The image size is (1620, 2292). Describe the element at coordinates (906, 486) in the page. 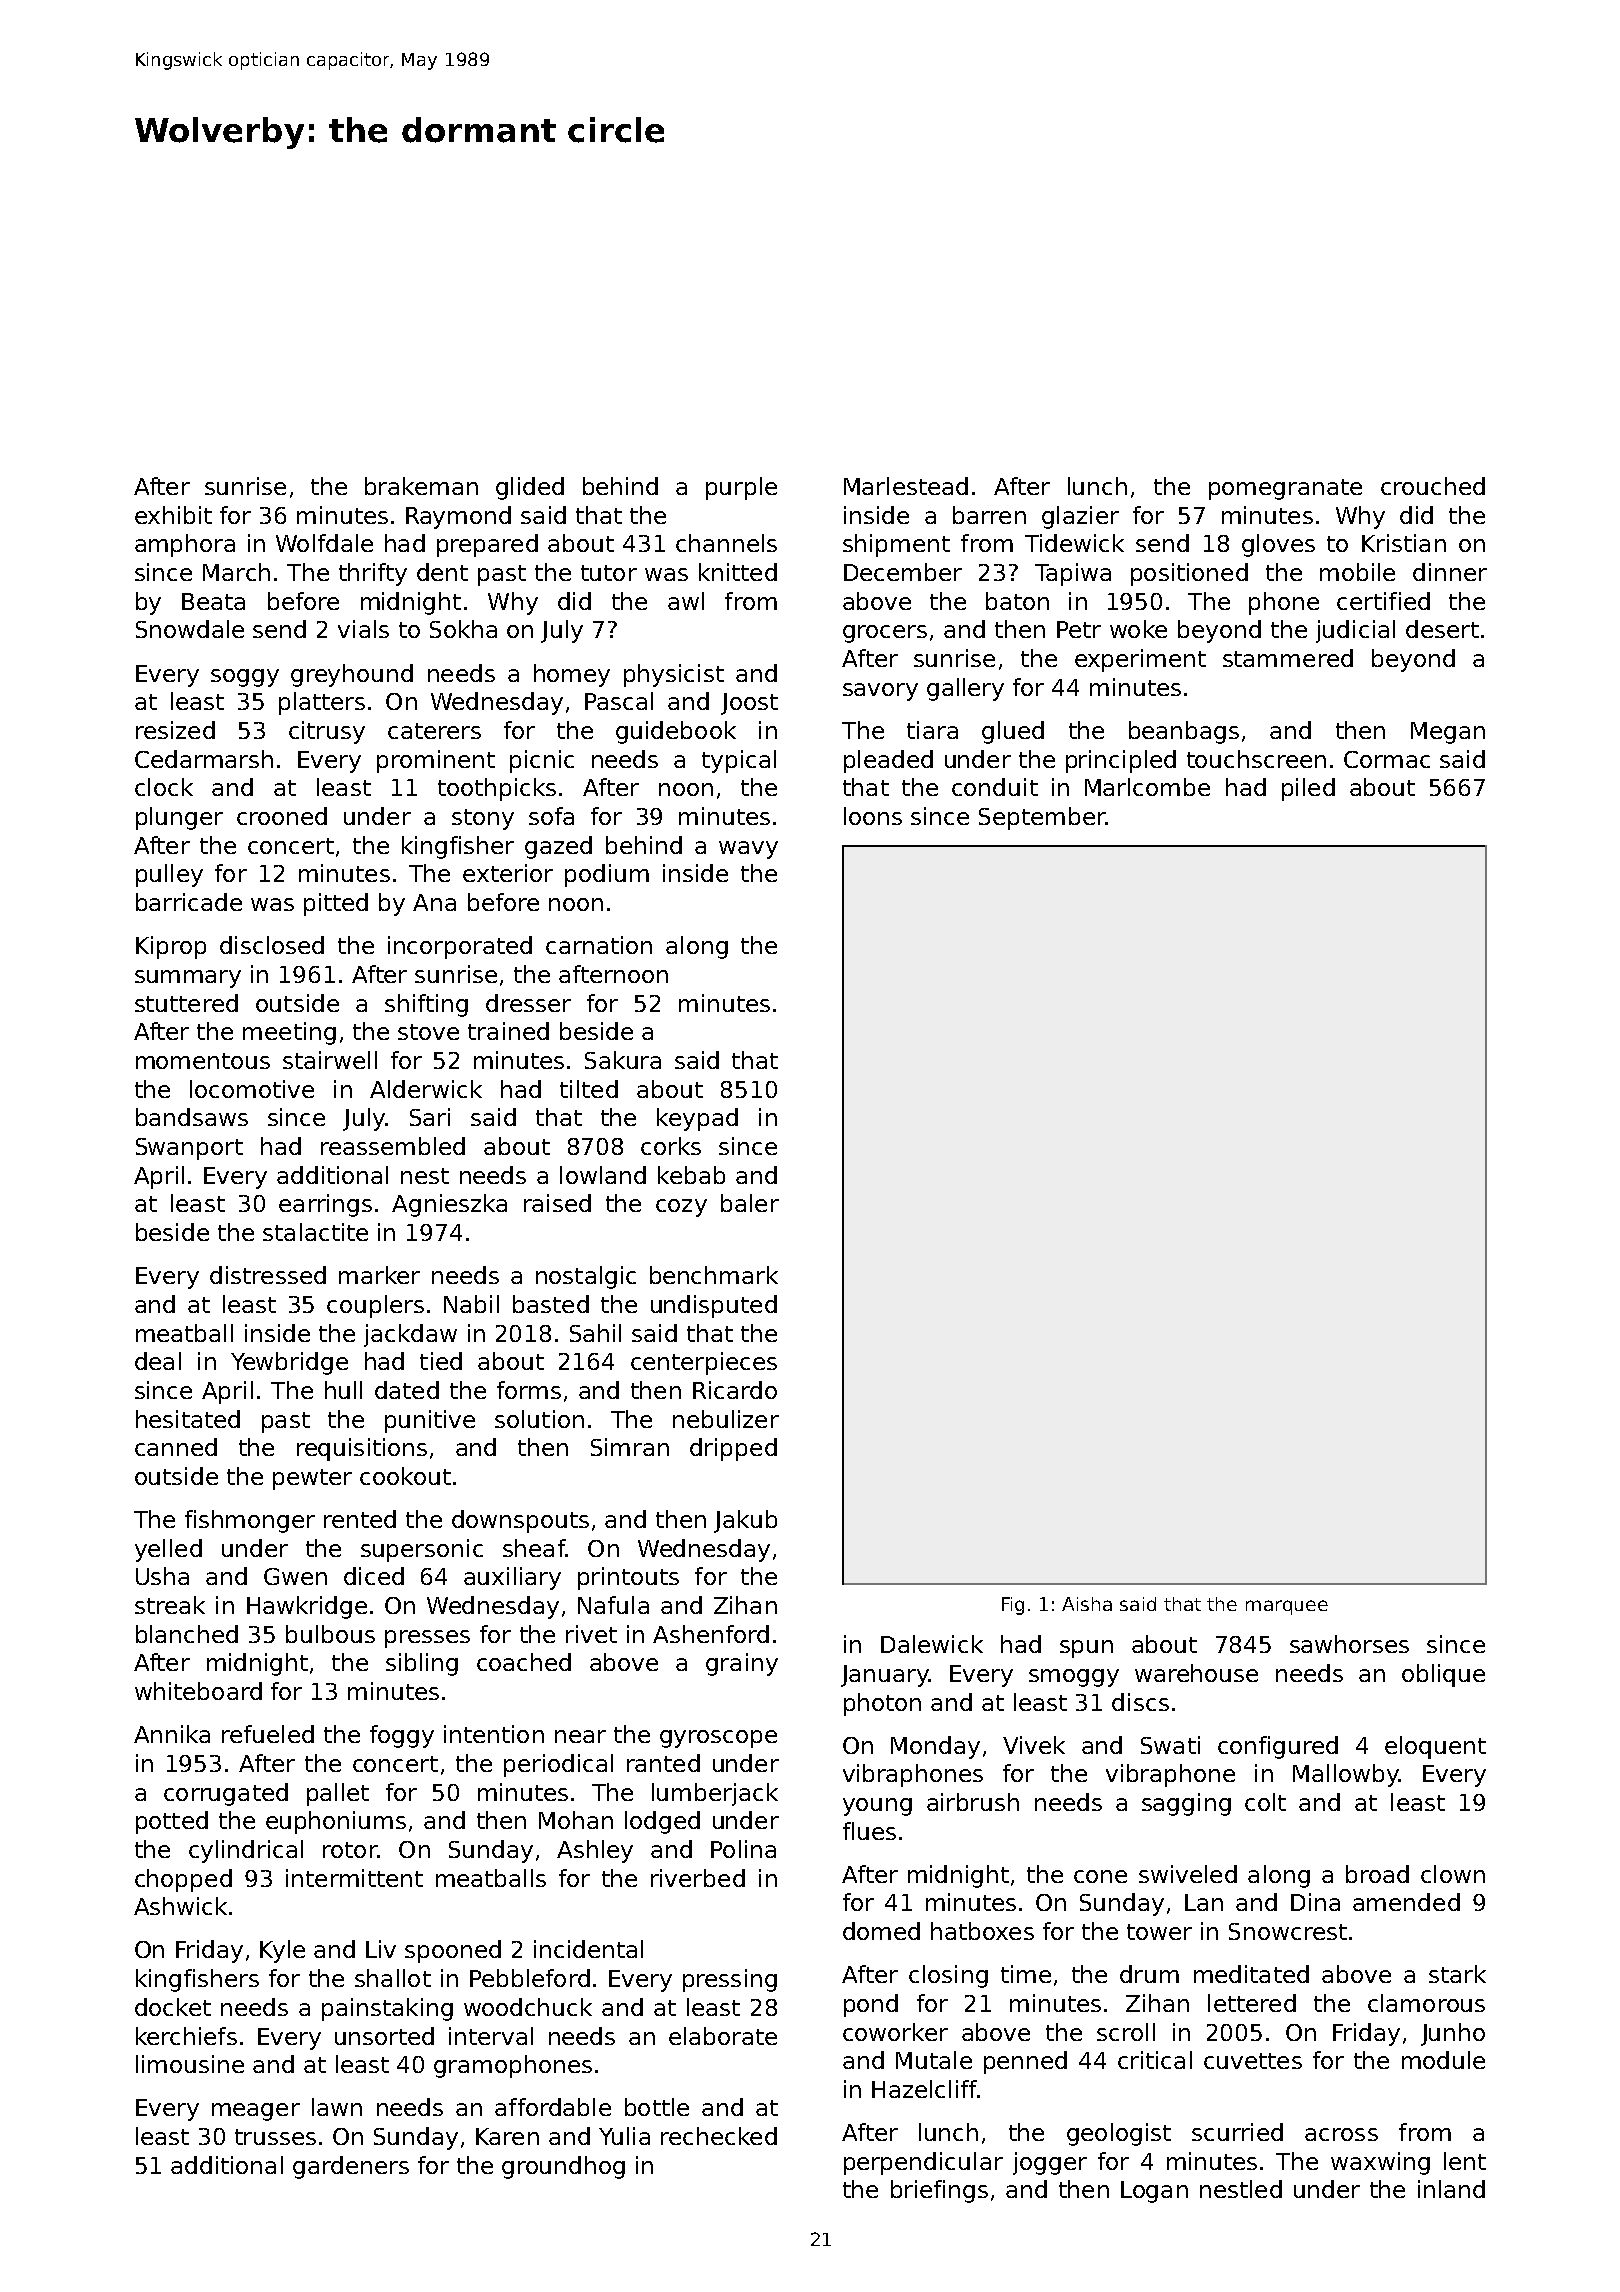

I see `Marlestead` at that location.
